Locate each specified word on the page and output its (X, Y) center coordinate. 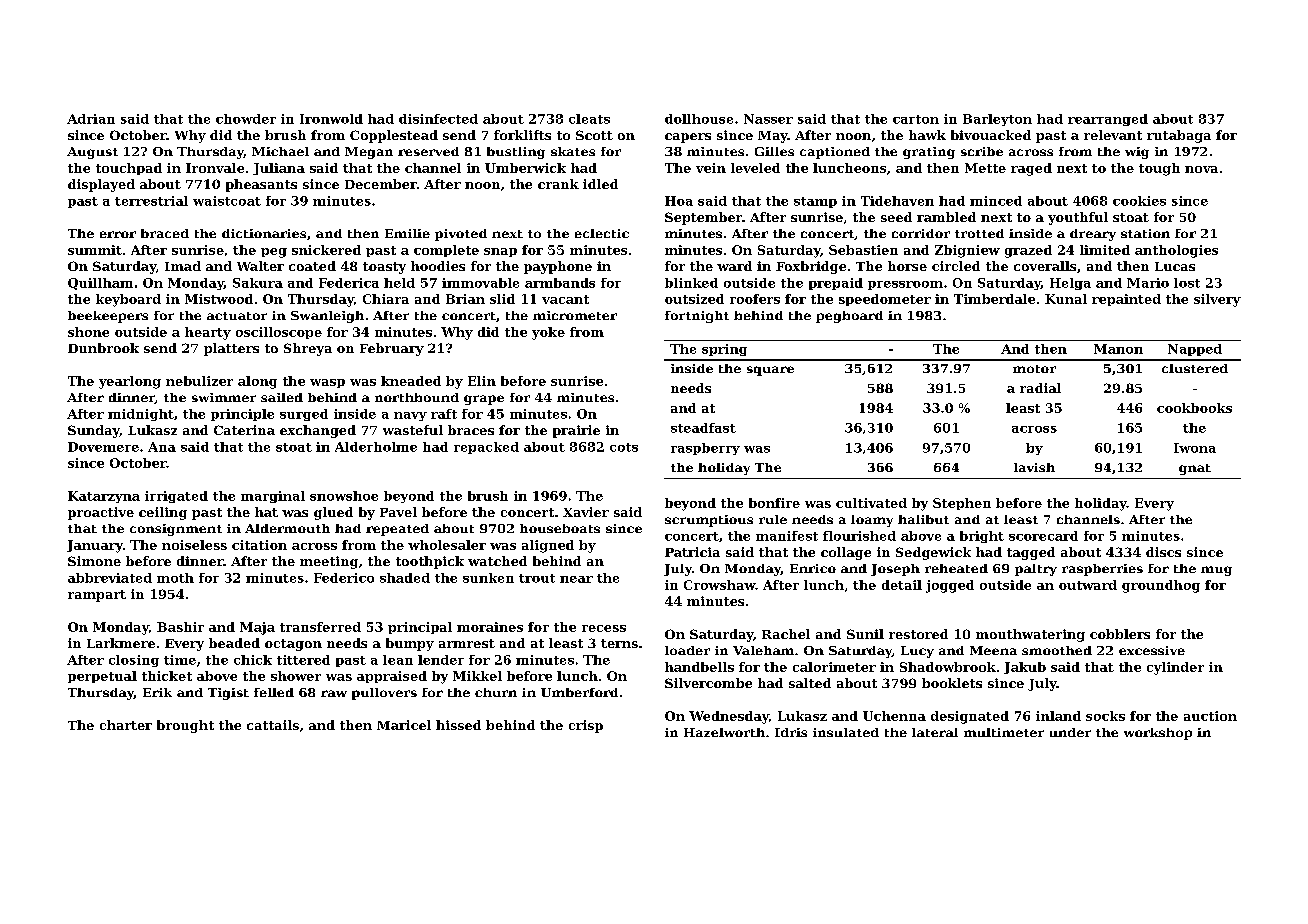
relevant (1113, 135)
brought (185, 726)
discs (1163, 552)
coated (312, 266)
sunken (488, 578)
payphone (558, 267)
